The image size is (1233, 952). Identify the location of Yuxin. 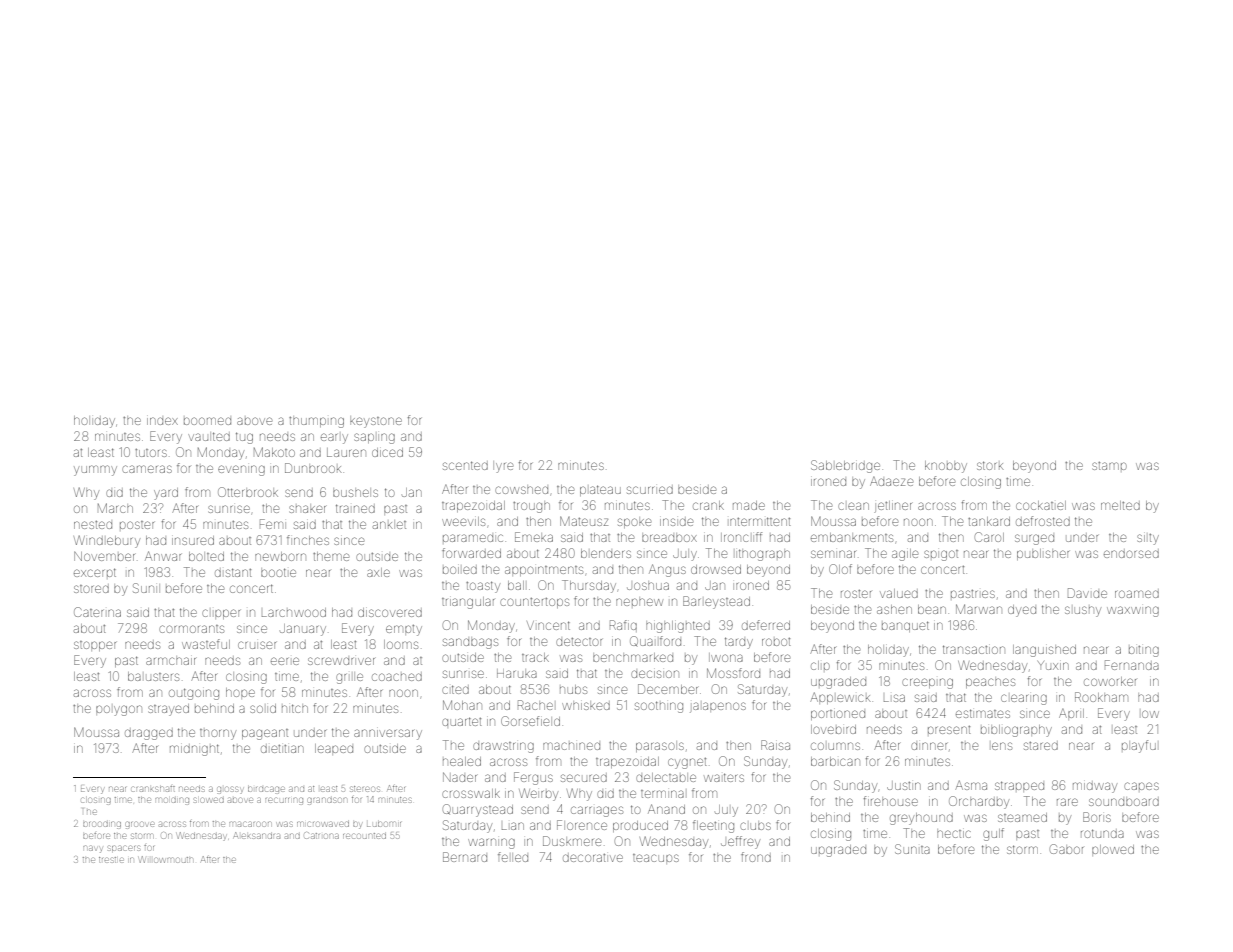
(1053, 665).
